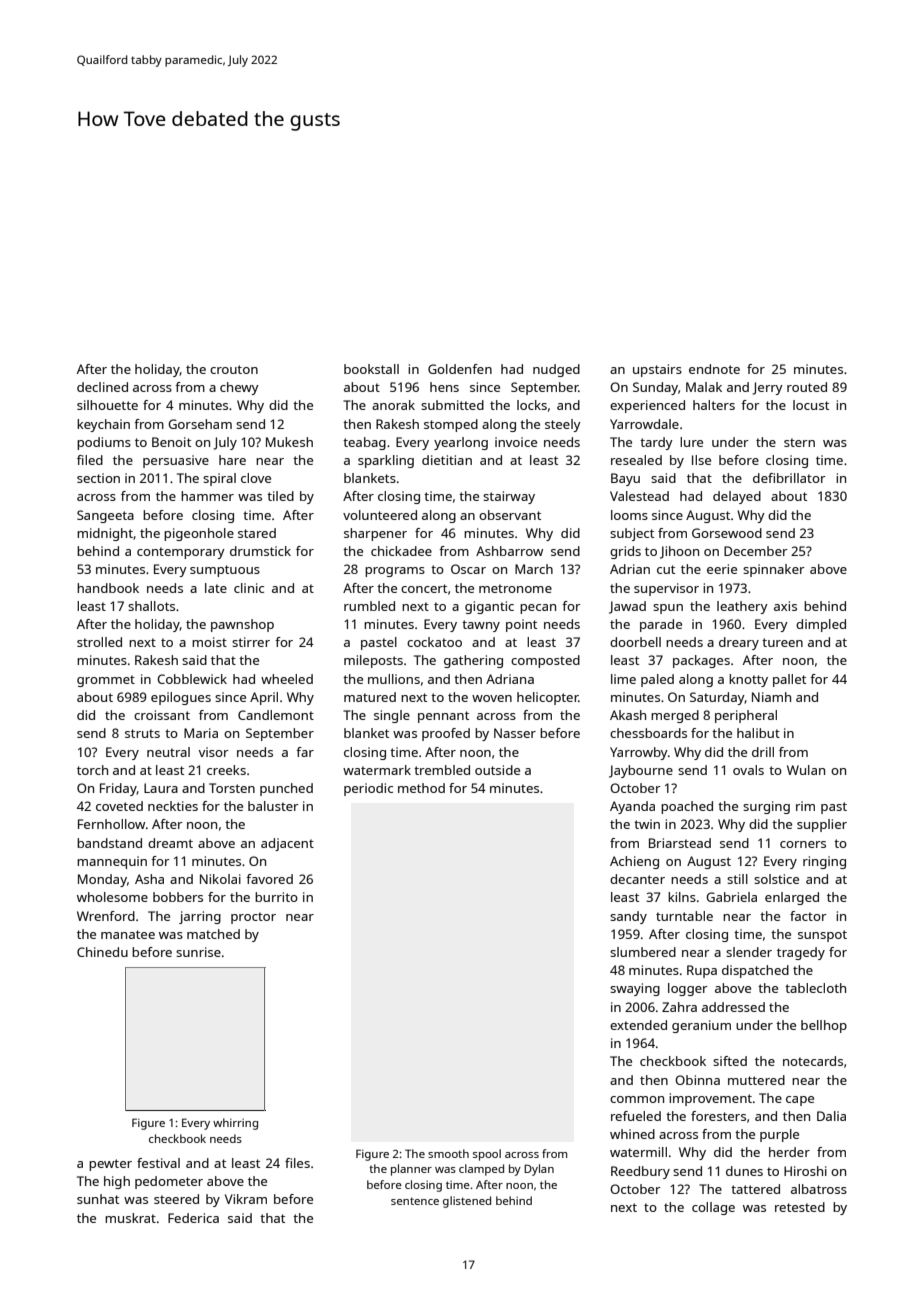  I want to click on rim, so click(805, 806).
